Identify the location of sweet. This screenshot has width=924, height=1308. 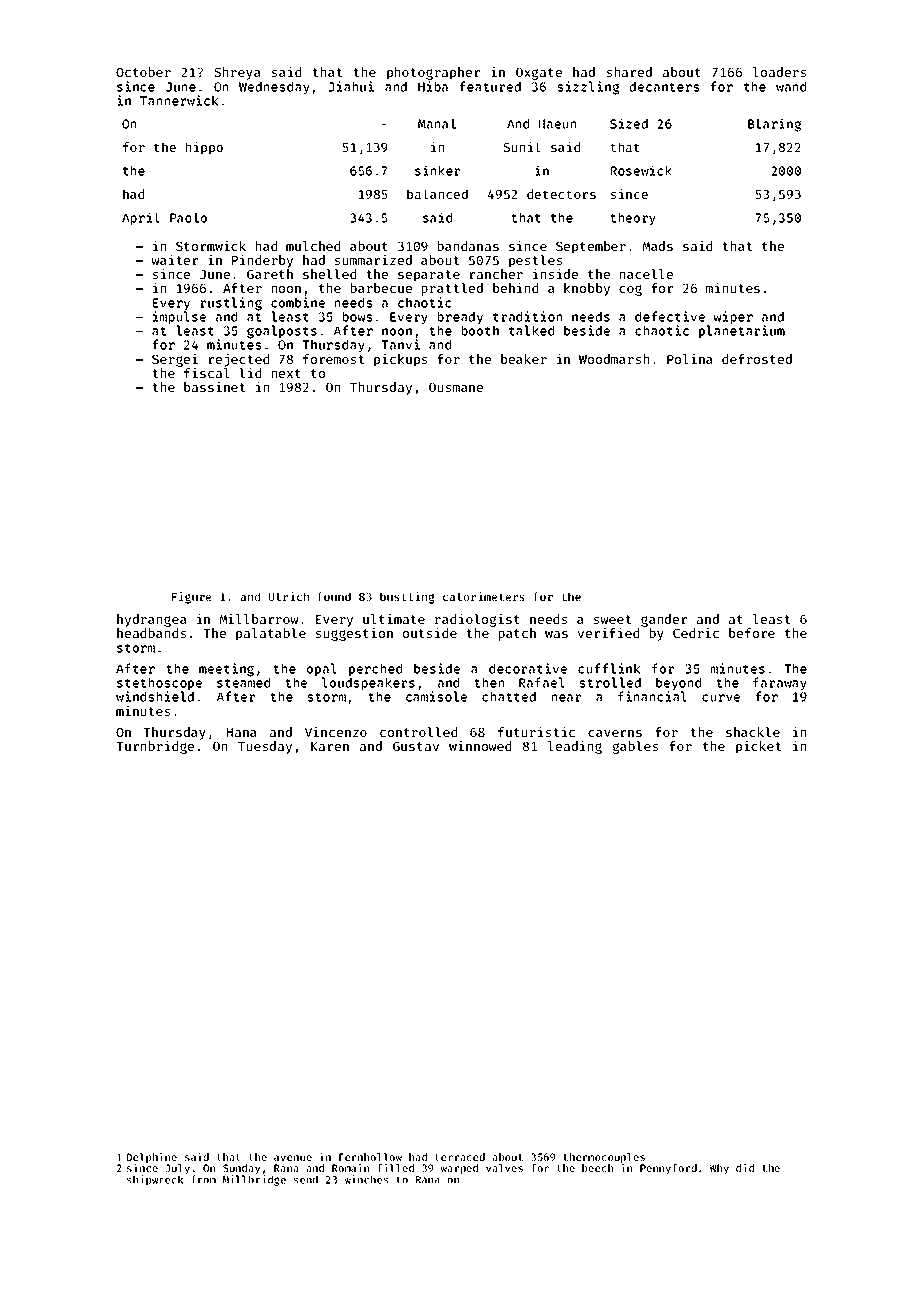
(612, 619).
